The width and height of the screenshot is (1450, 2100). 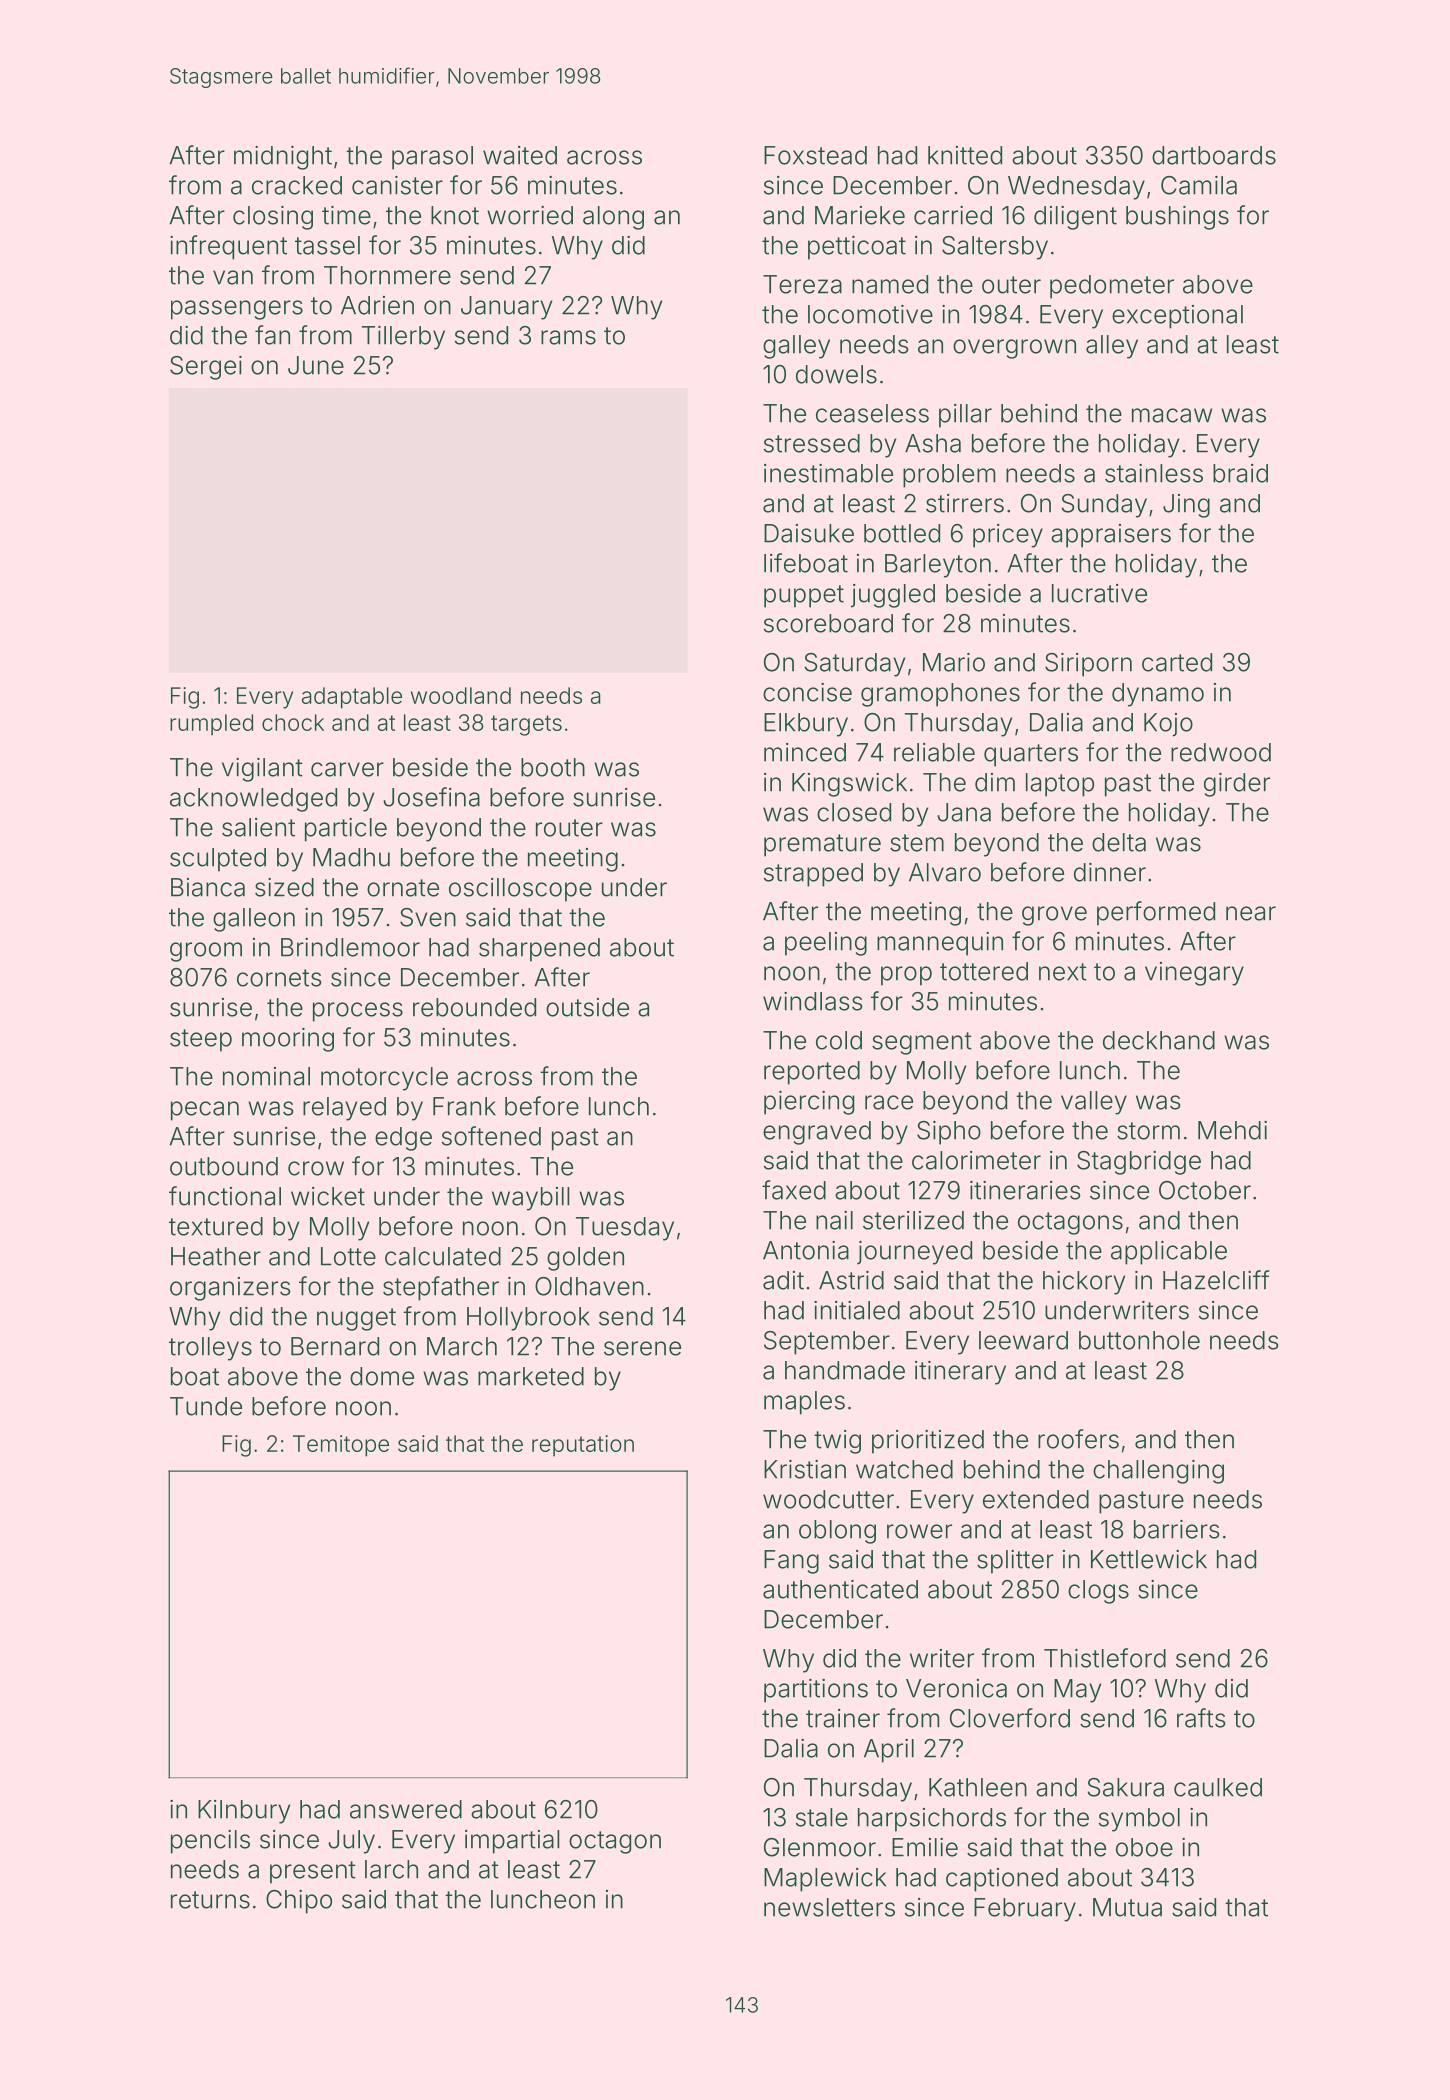 What do you see at coordinates (1237, 785) in the screenshot?
I see `girder` at bounding box center [1237, 785].
